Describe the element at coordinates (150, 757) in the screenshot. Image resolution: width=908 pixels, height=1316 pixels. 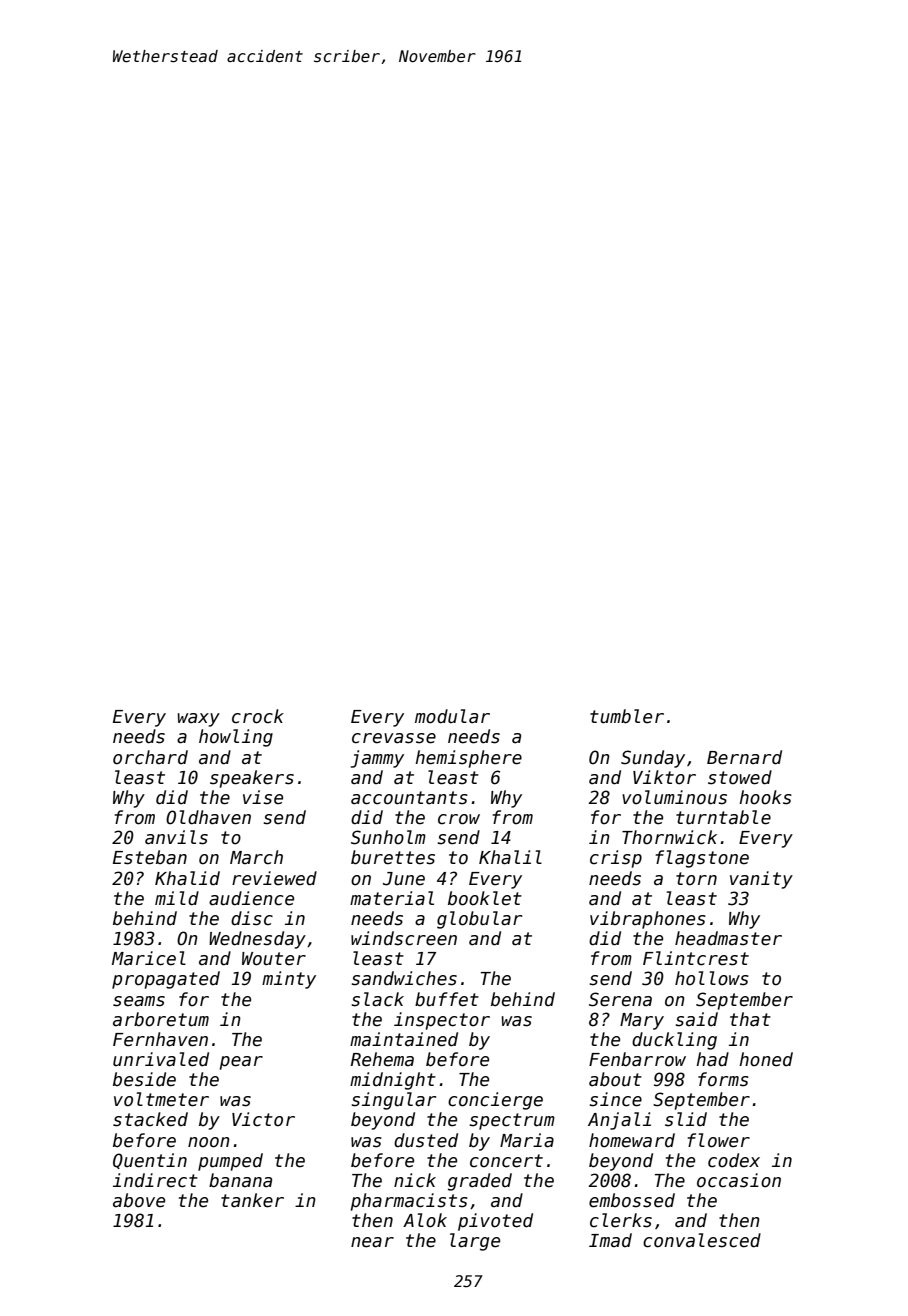
I see `orchard` at that location.
